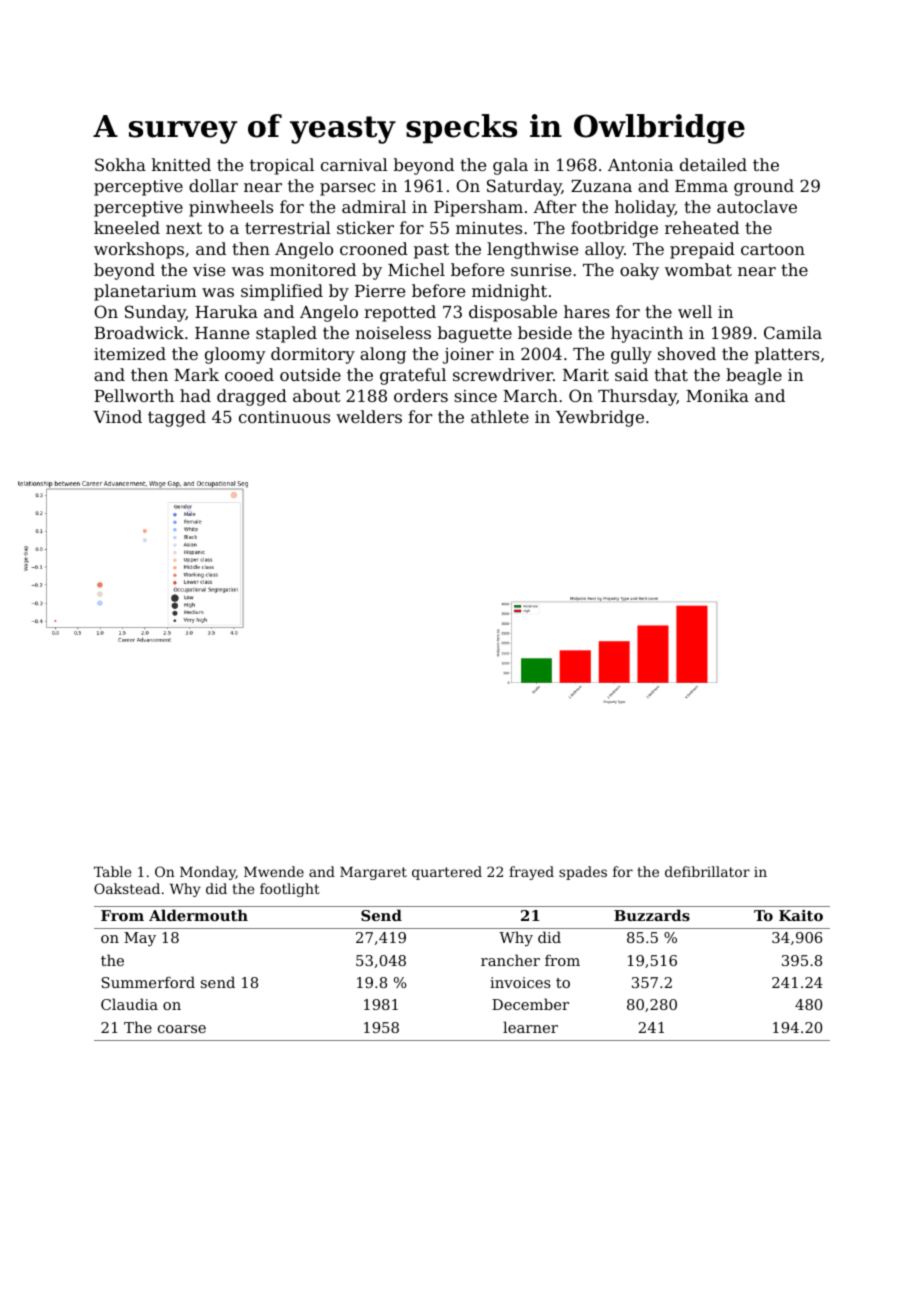  What do you see at coordinates (282, 166) in the image?
I see `tropical` at bounding box center [282, 166].
